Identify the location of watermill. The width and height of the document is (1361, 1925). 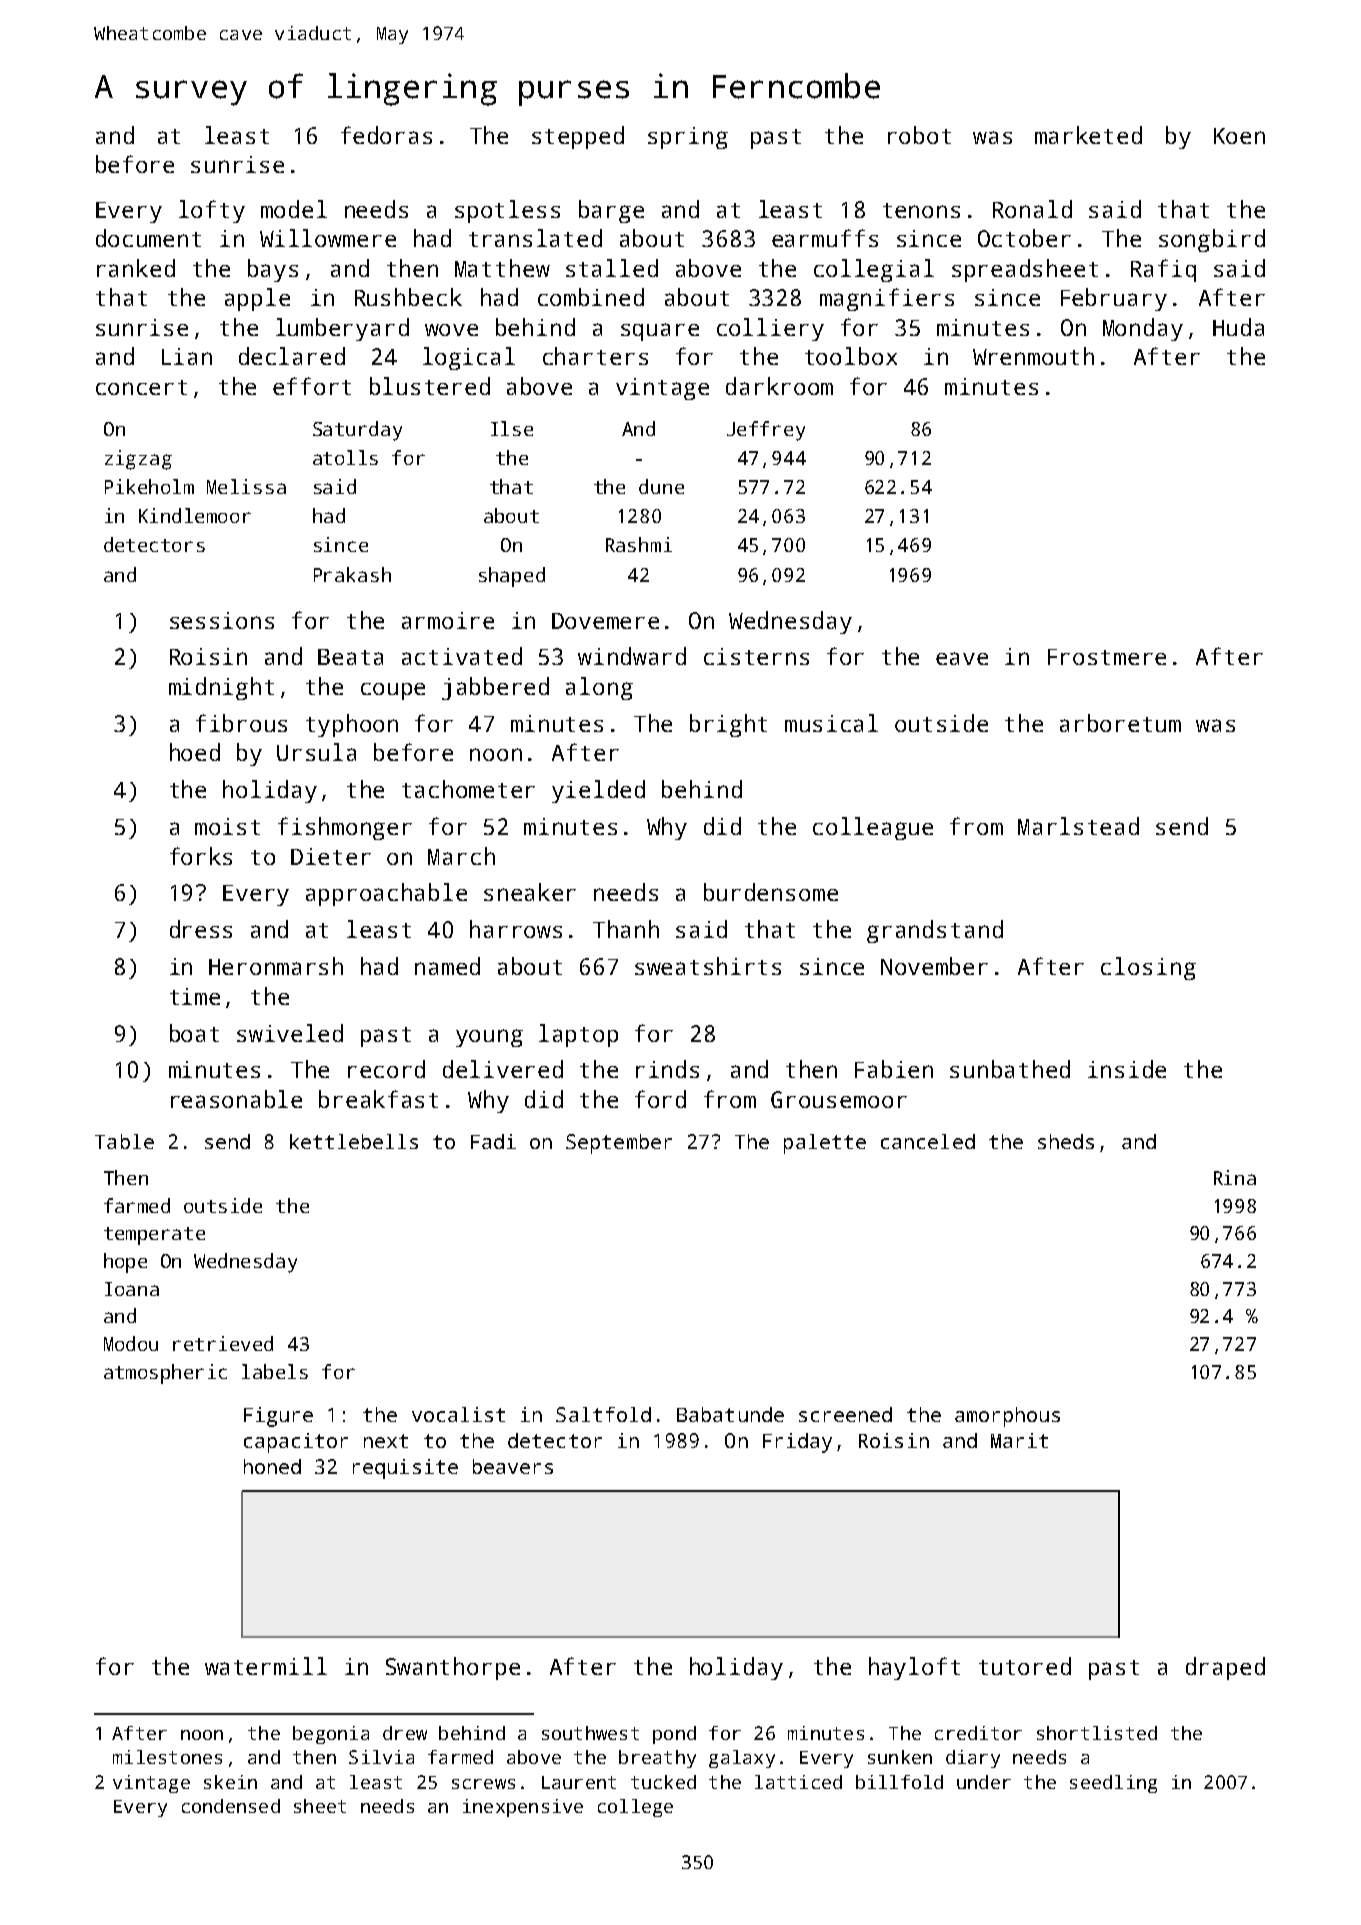
(266, 1666).
